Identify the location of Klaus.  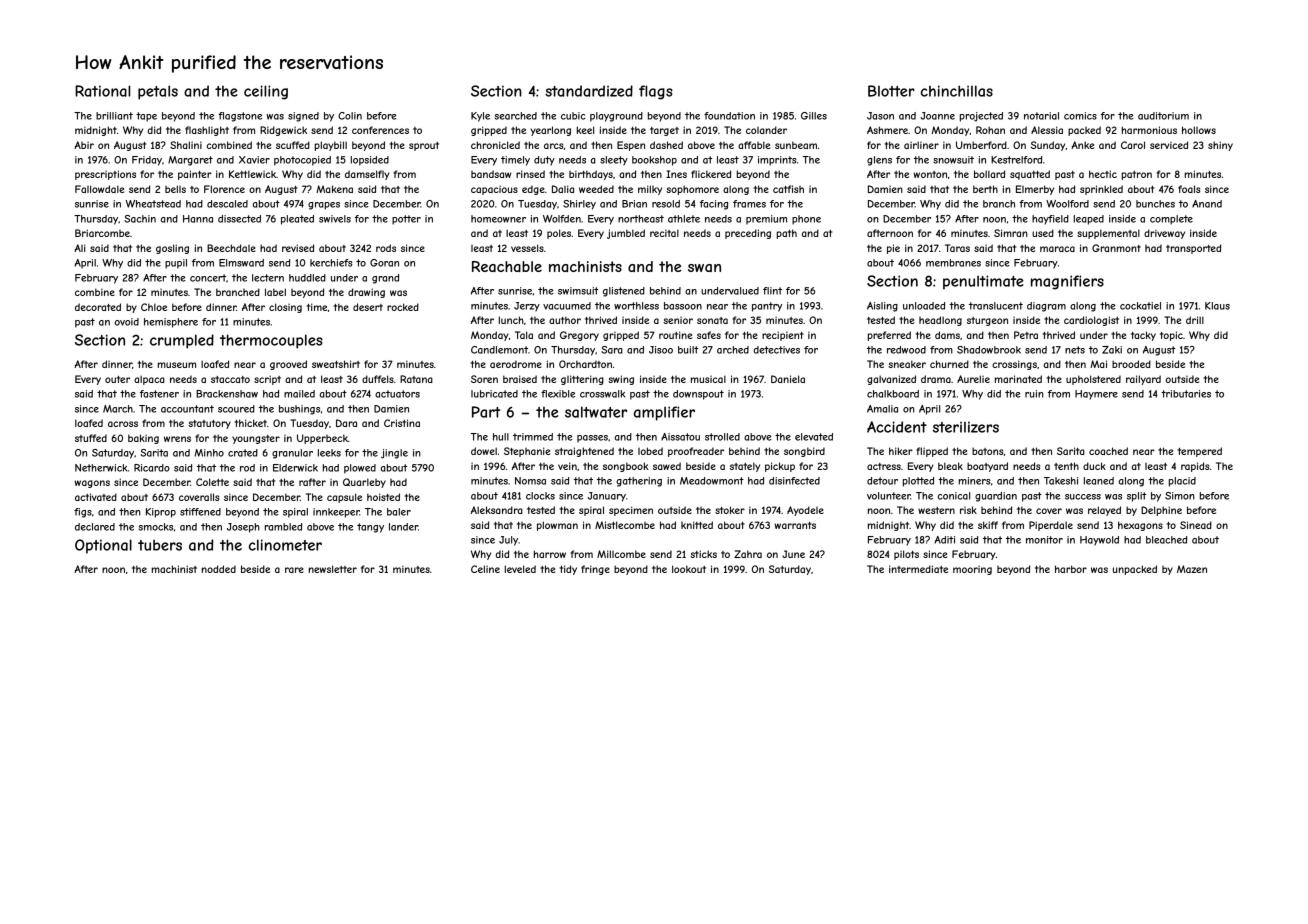
(1217, 306).
